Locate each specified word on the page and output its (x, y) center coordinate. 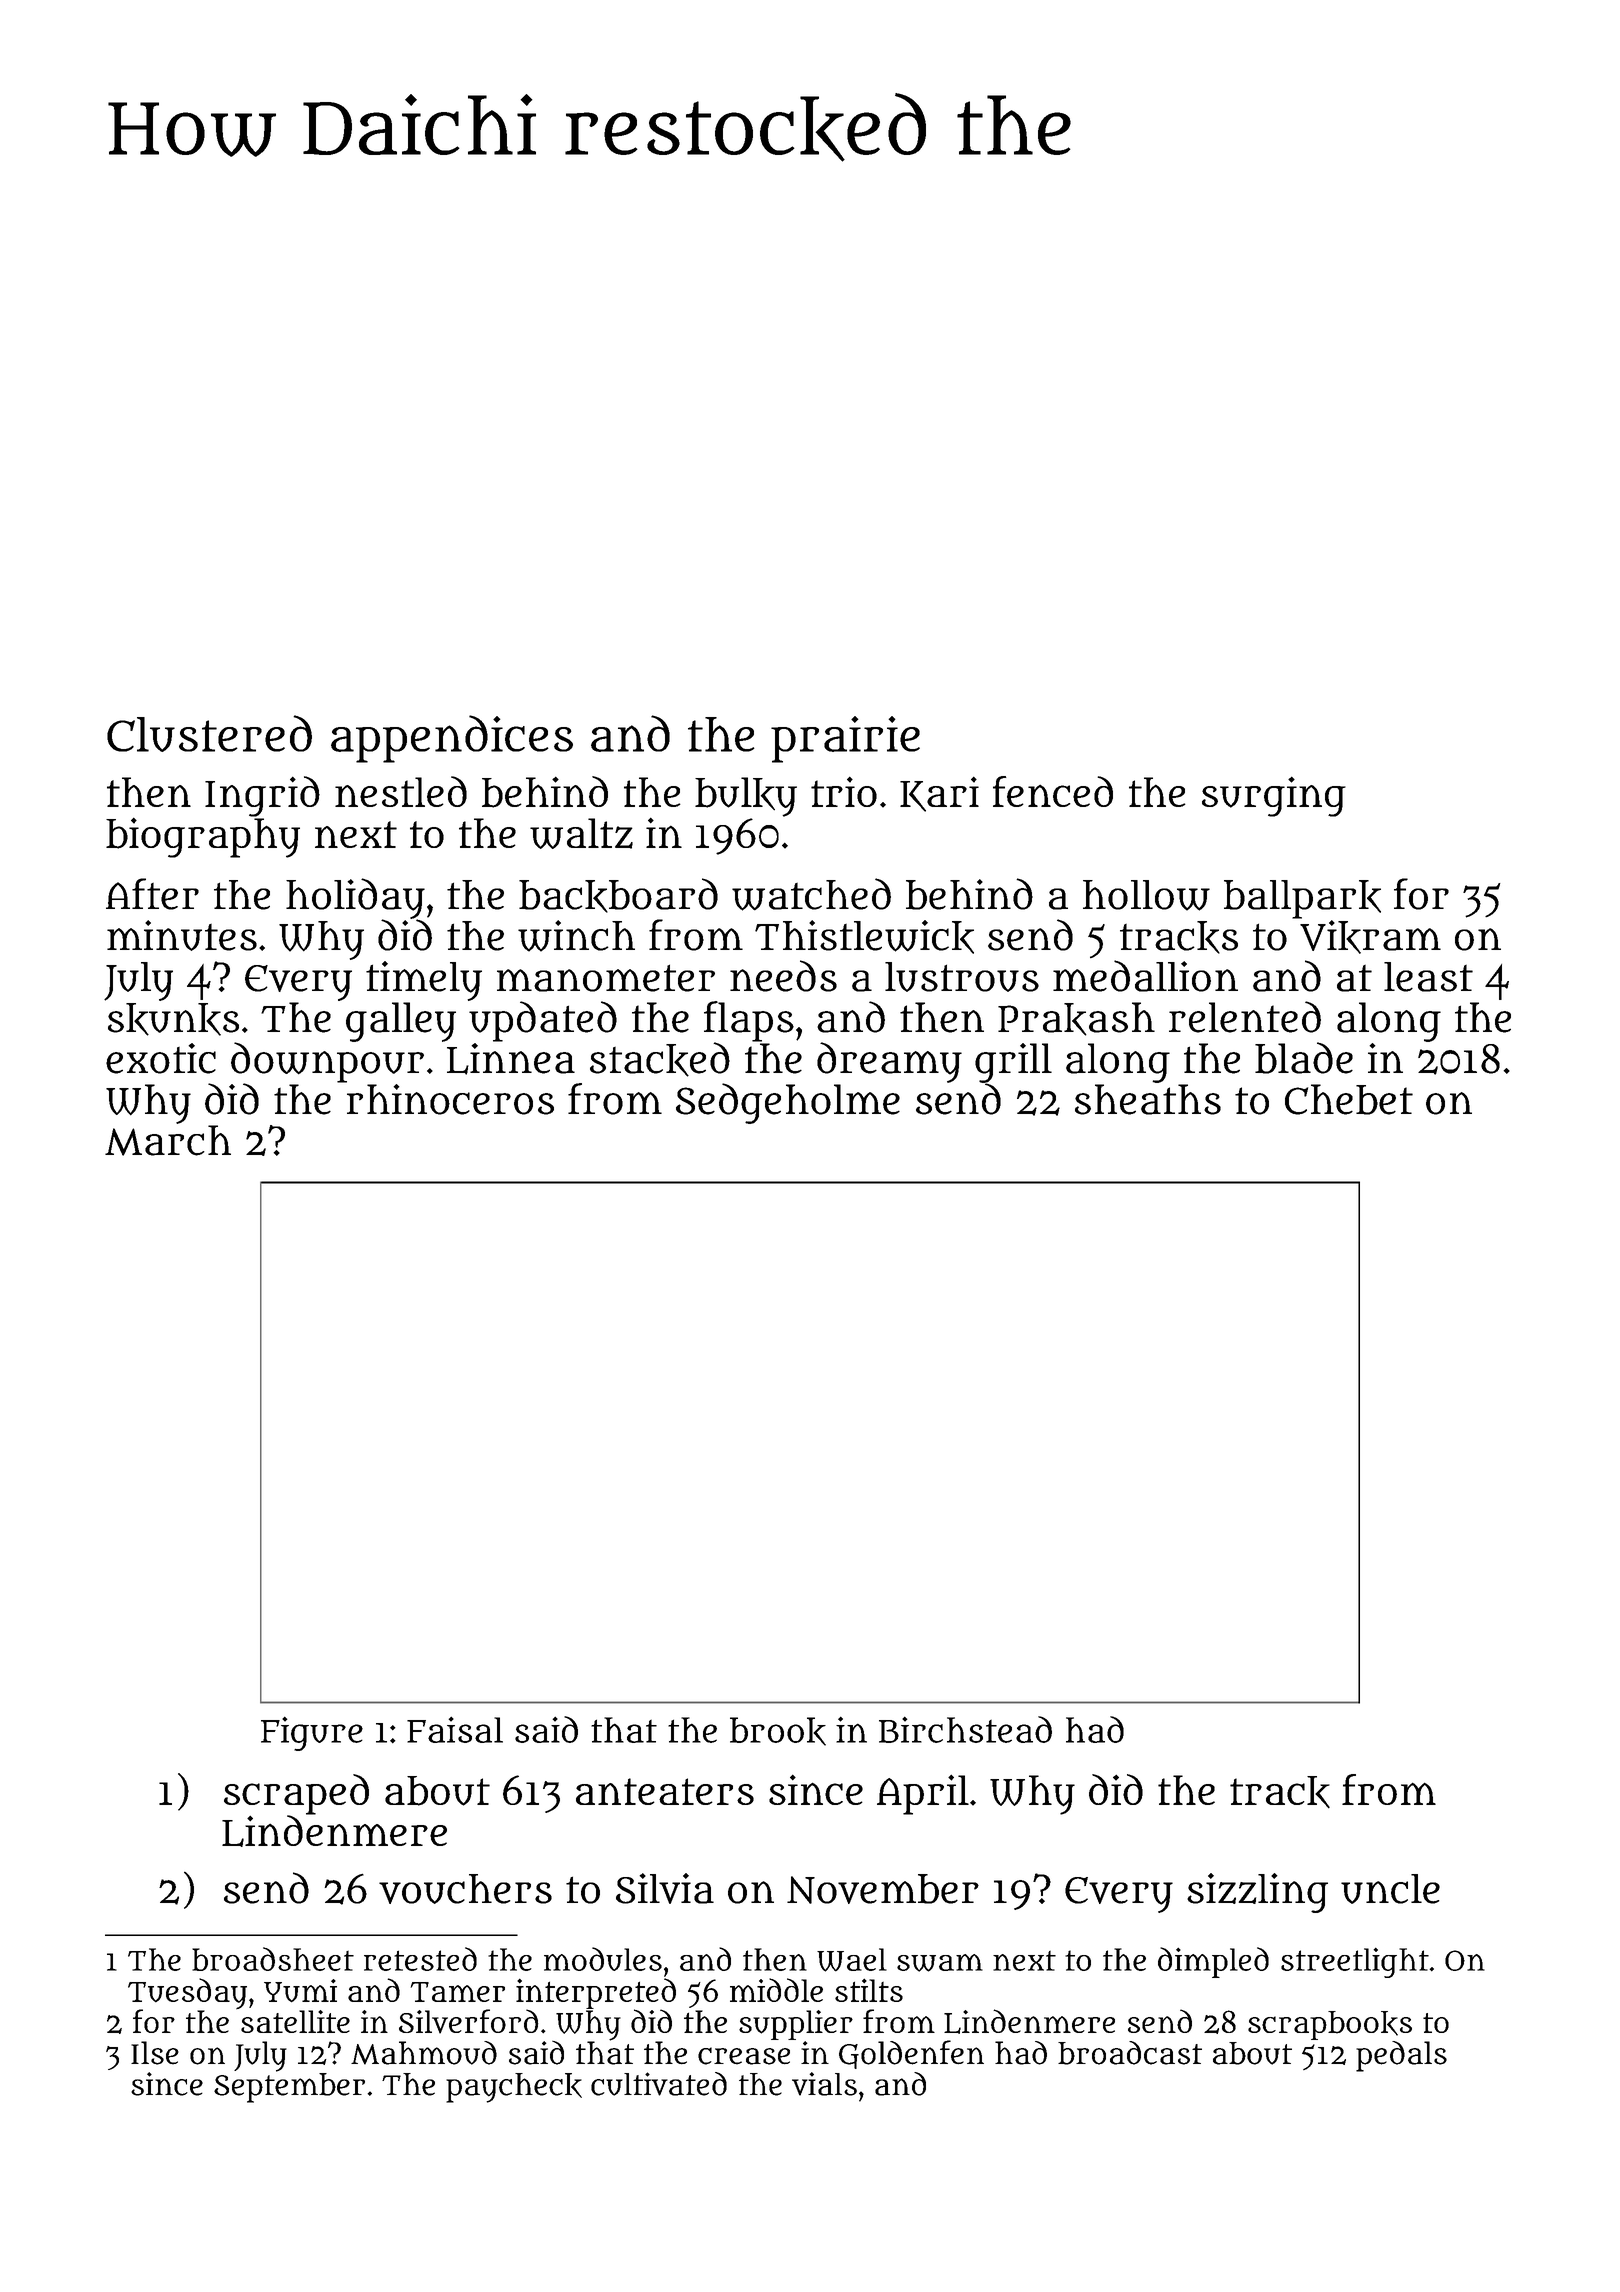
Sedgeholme (788, 1103)
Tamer (458, 1992)
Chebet (1349, 1099)
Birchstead (965, 1729)
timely (424, 981)
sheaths (1148, 1099)
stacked (660, 1059)
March (168, 1140)
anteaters (665, 1791)
